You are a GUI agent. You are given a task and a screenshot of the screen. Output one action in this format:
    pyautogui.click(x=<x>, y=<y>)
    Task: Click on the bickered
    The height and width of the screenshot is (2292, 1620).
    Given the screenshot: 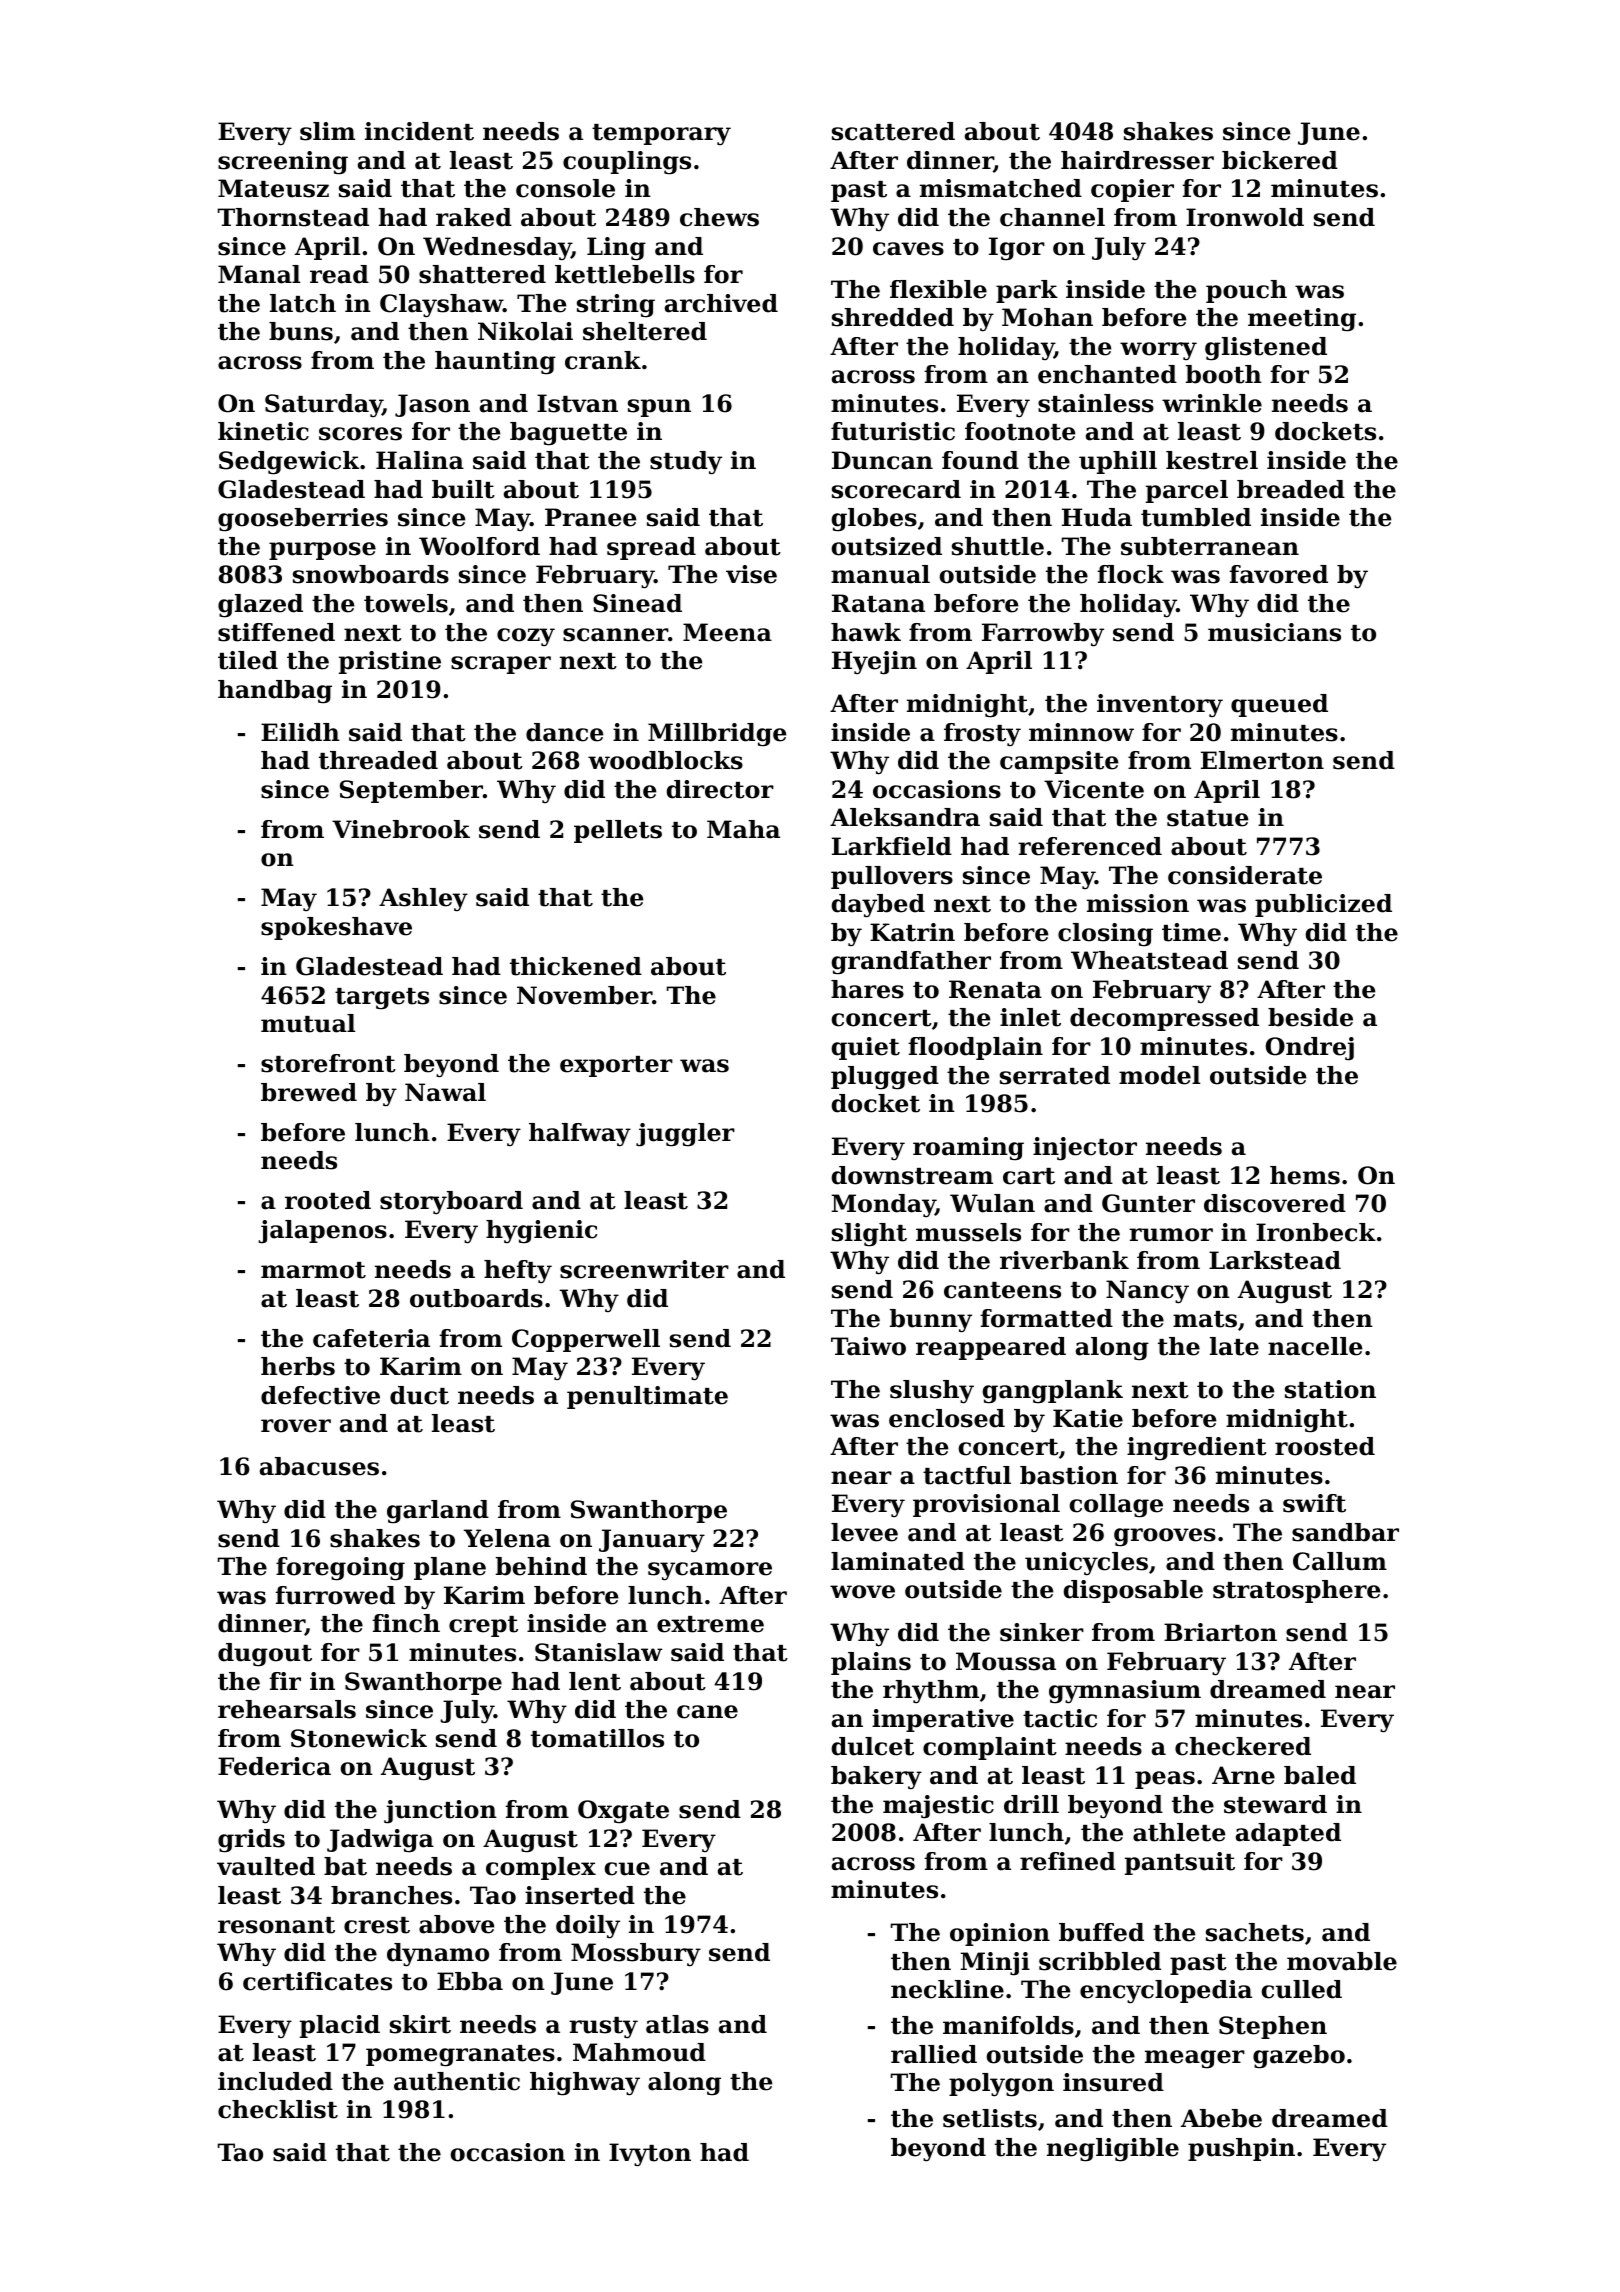 What is the action you would take?
    pyautogui.click(x=1280, y=160)
